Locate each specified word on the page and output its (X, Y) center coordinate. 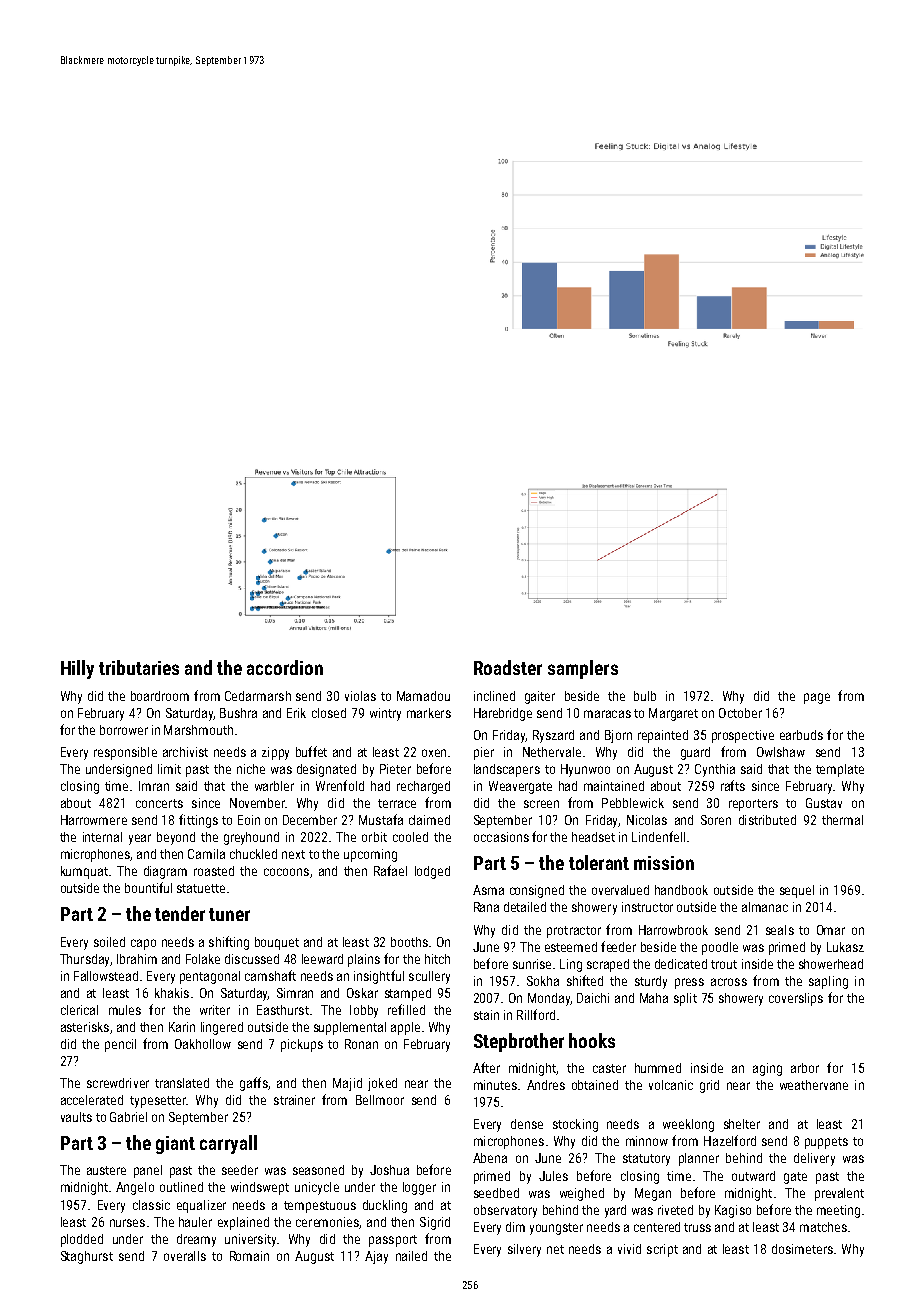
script (662, 1250)
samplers (583, 669)
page (817, 698)
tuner (229, 914)
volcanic (671, 1085)
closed (329, 713)
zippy (275, 753)
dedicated (681, 964)
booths (409, 942)
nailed (411, 1256)
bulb (645, 696)
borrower (124, 730)
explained (243, 1223)
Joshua (389, 1170)
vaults (76, 1117)
